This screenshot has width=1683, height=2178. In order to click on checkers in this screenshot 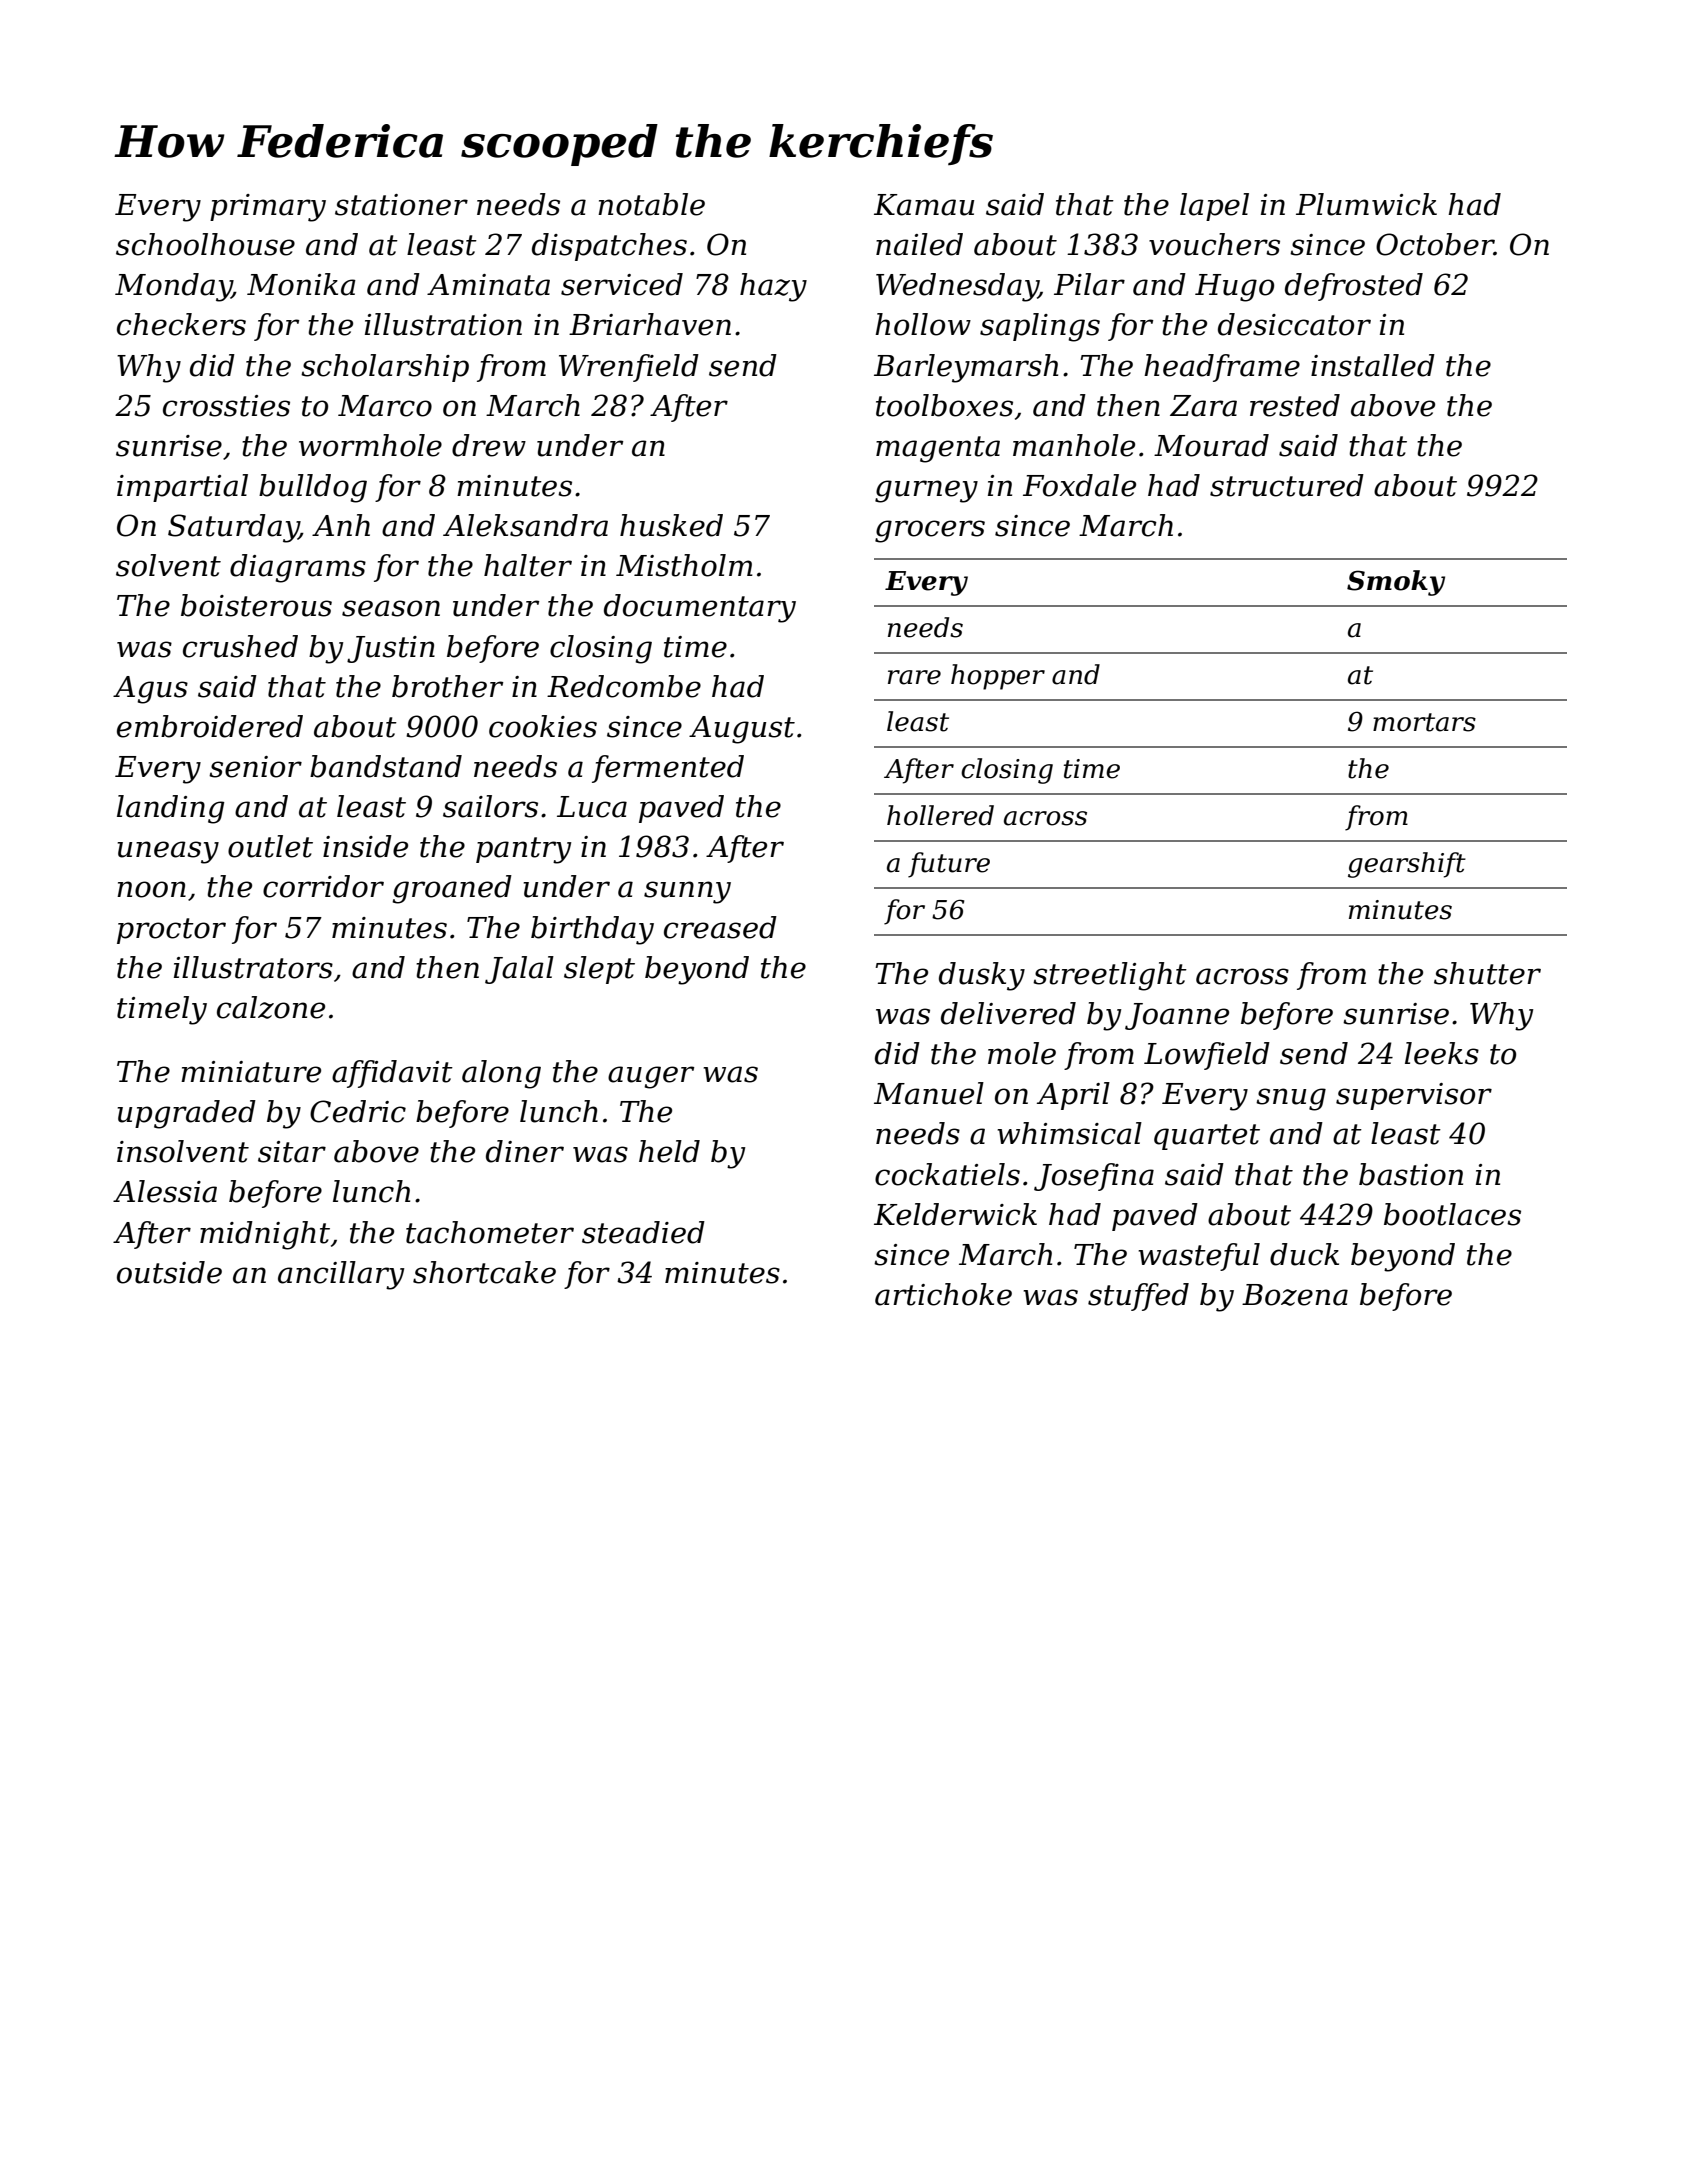, I will do `click(181, 324)`.
